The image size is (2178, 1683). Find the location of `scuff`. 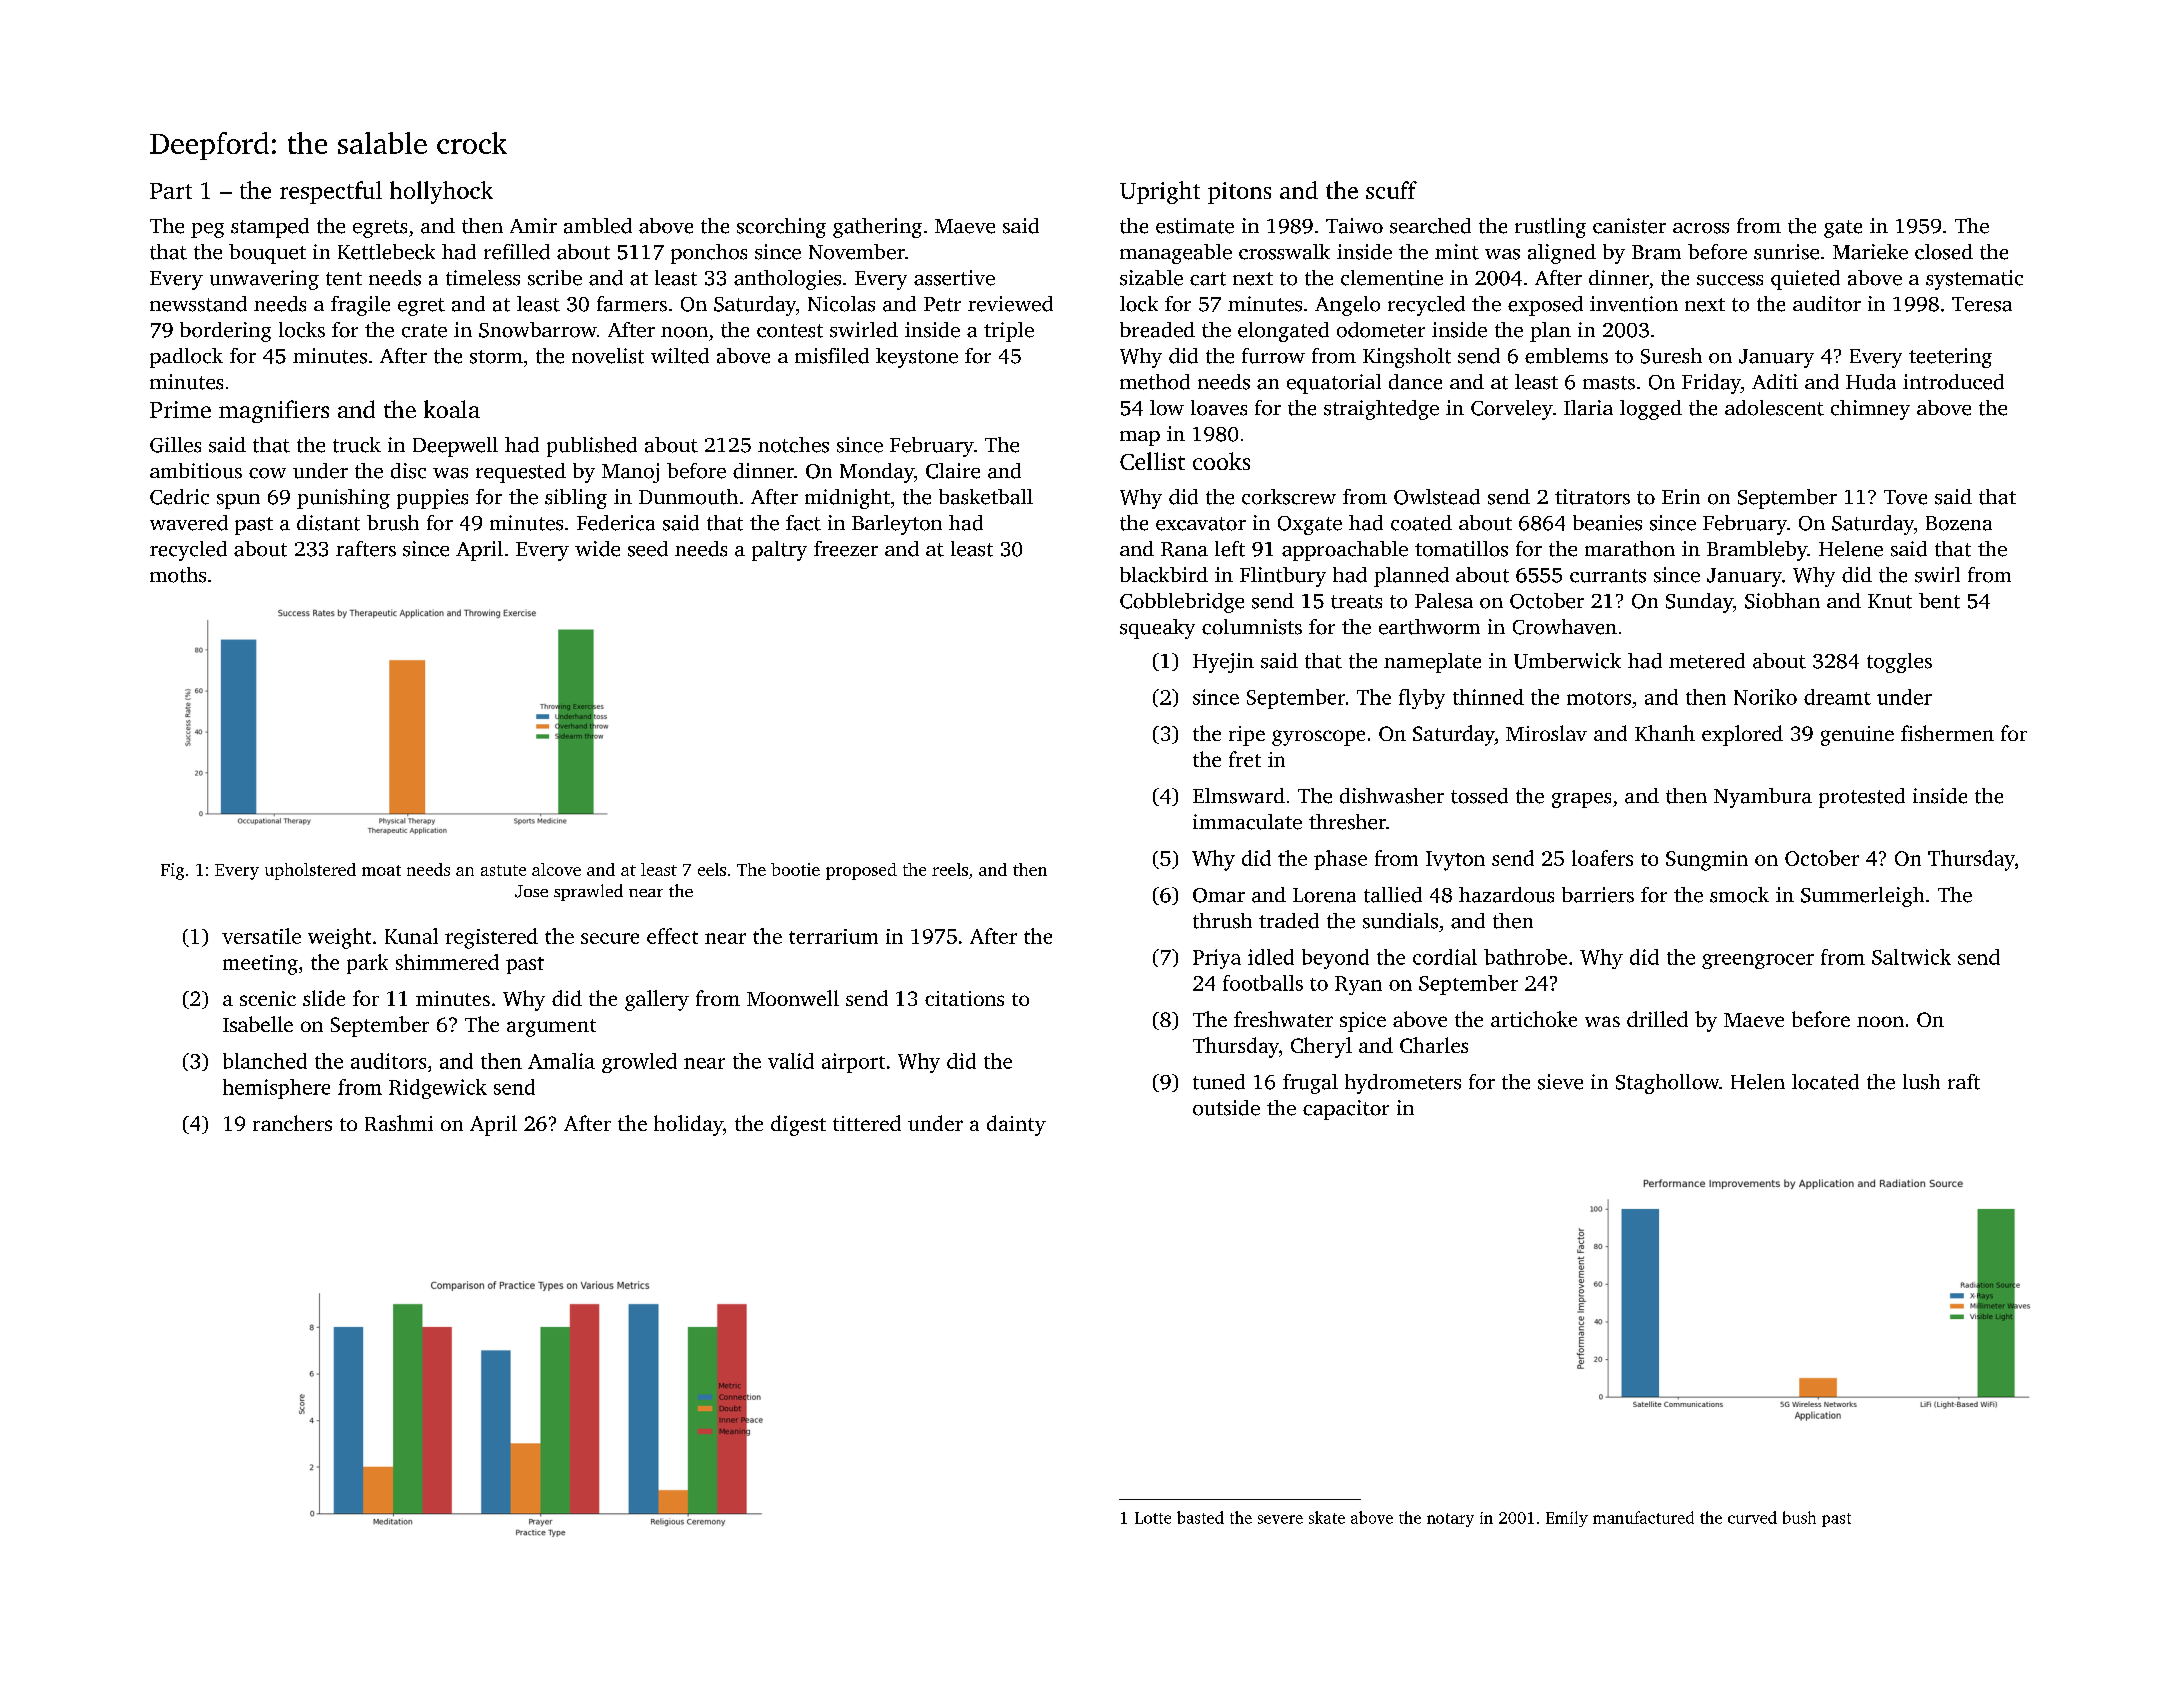

scuff is located at coordinates (1391, 190).
